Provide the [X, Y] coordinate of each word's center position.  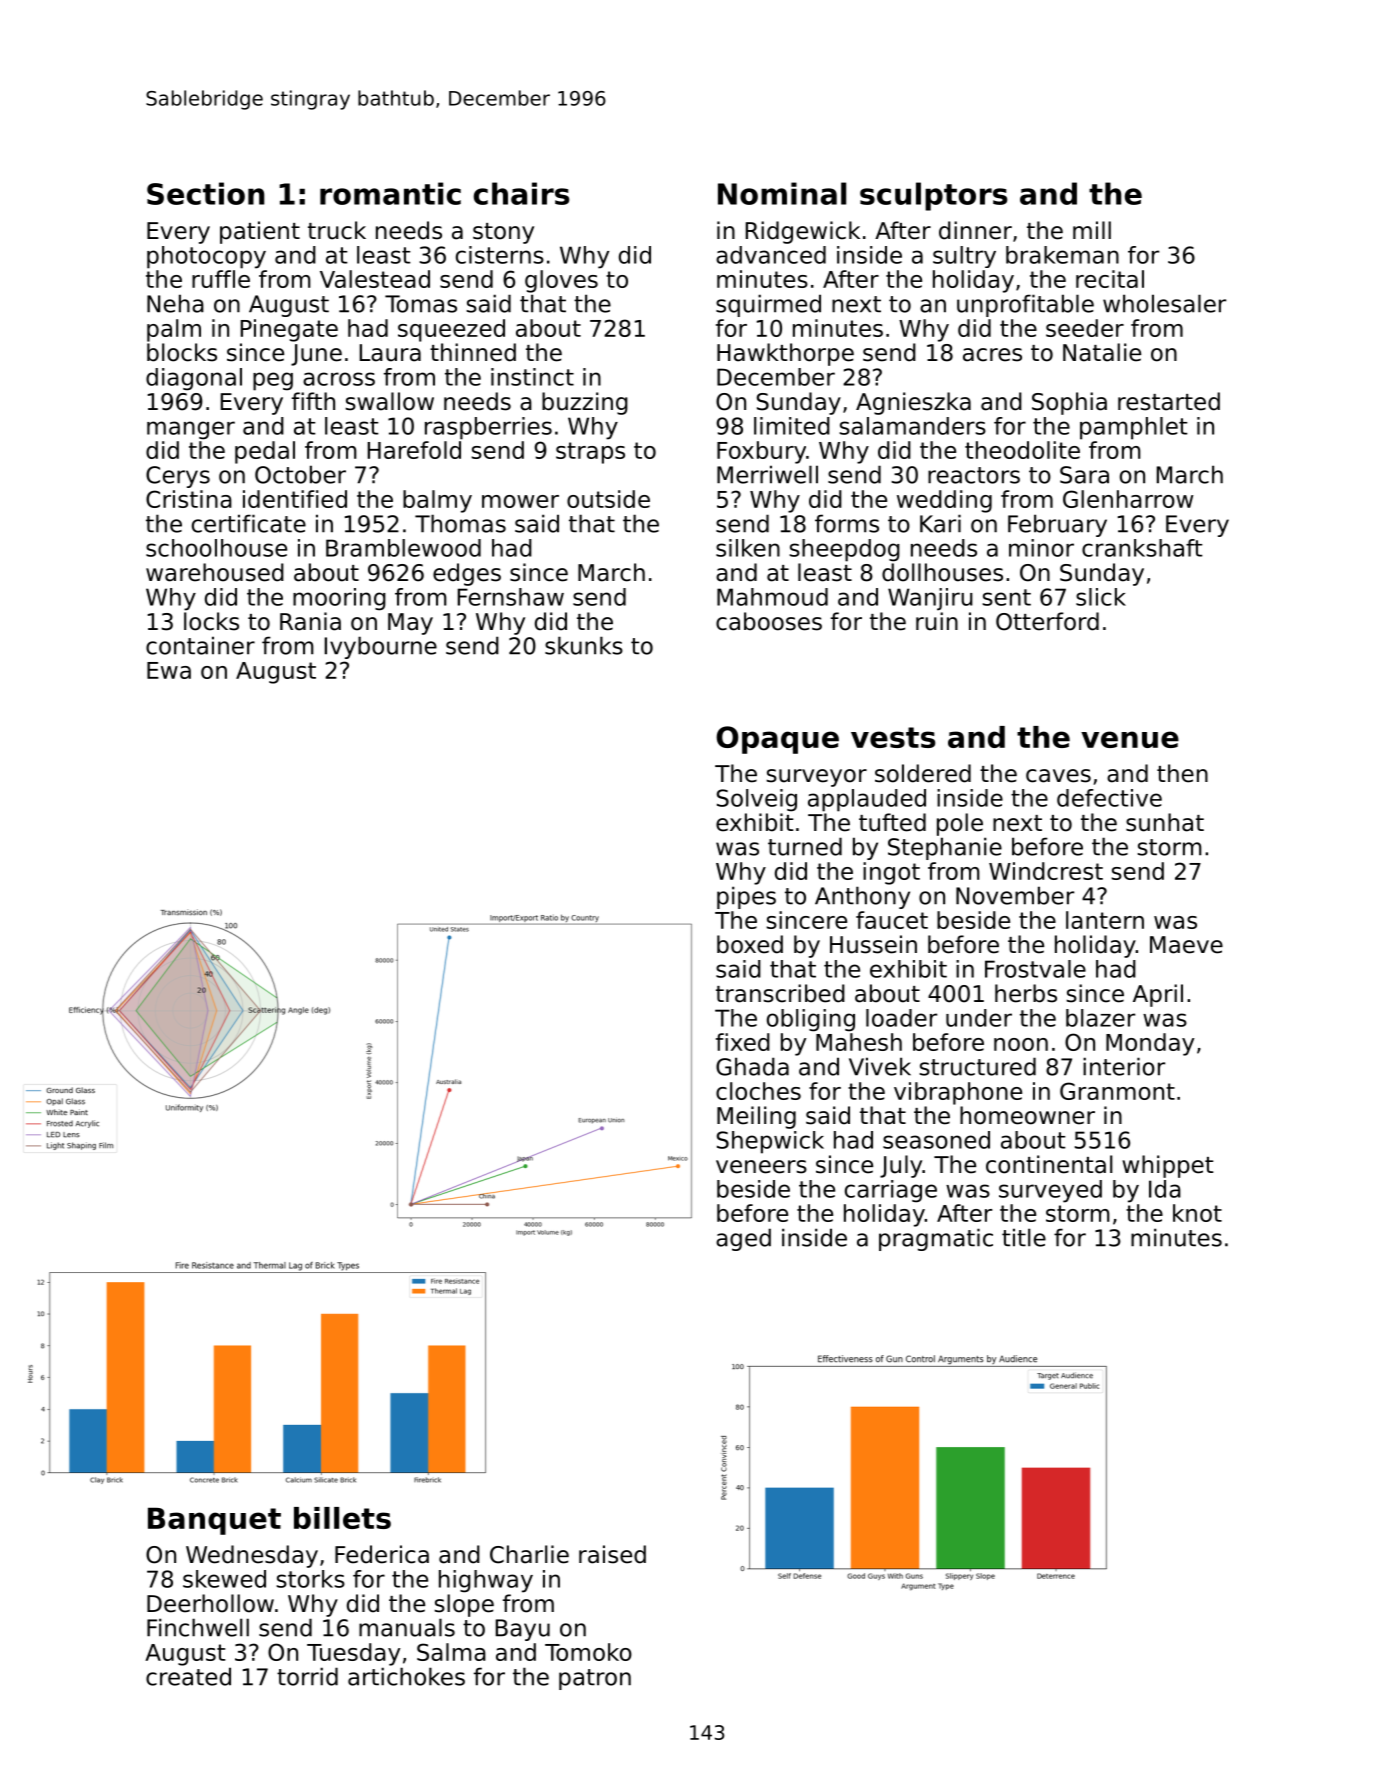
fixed [743, 1042]
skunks [584, 645]
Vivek [880, 1066]
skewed [224, 1579]
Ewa [169, 670]
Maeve [1186, 945]
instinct [532, 377]
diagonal [194, 379]
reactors [974, 475]
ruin [937, 621]
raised [612, 1554]
